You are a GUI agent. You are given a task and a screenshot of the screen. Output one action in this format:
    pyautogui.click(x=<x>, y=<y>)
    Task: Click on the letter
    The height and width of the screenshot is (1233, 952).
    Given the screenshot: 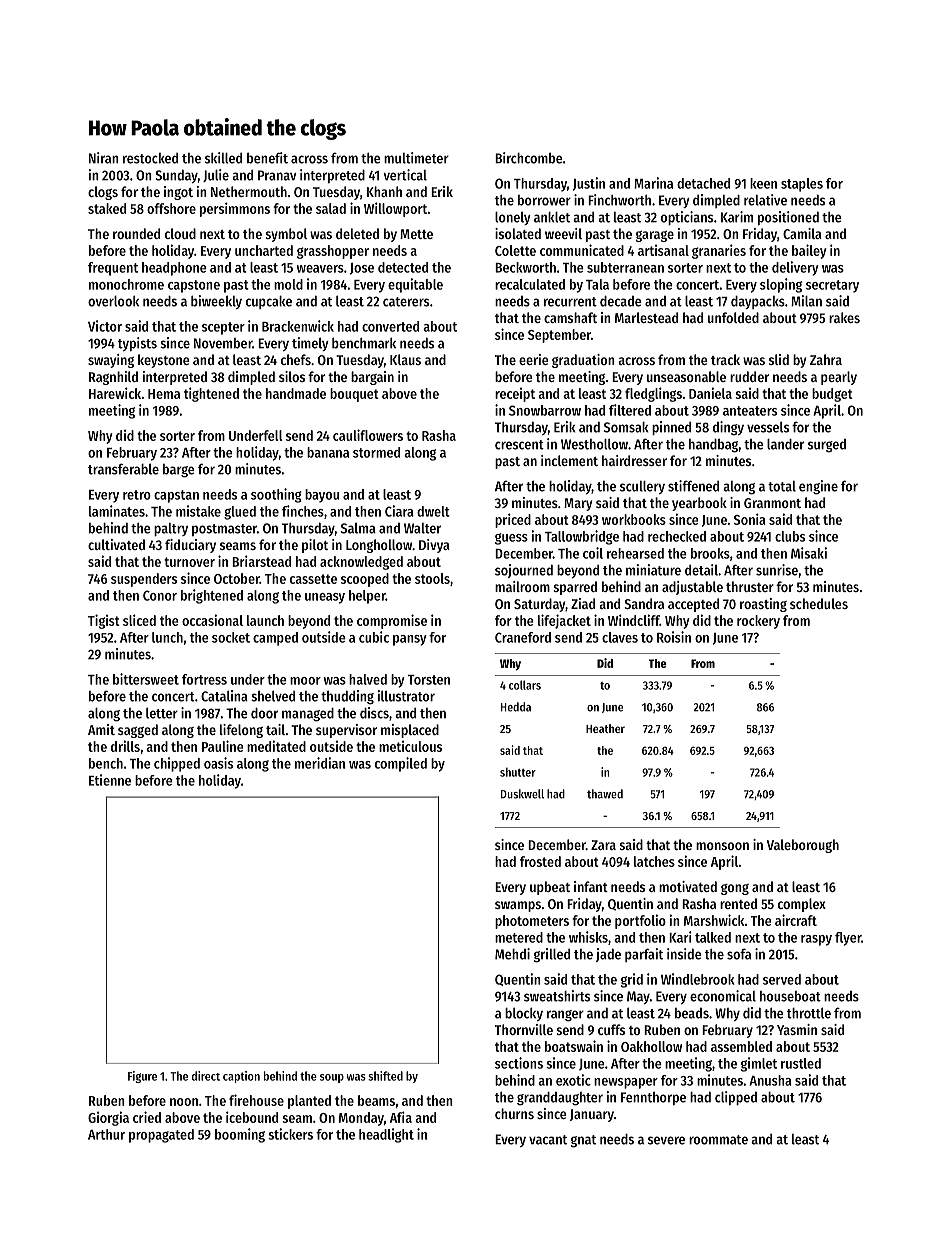 What is the action you would take?
    pyautogui.click(x=162, y=713)
